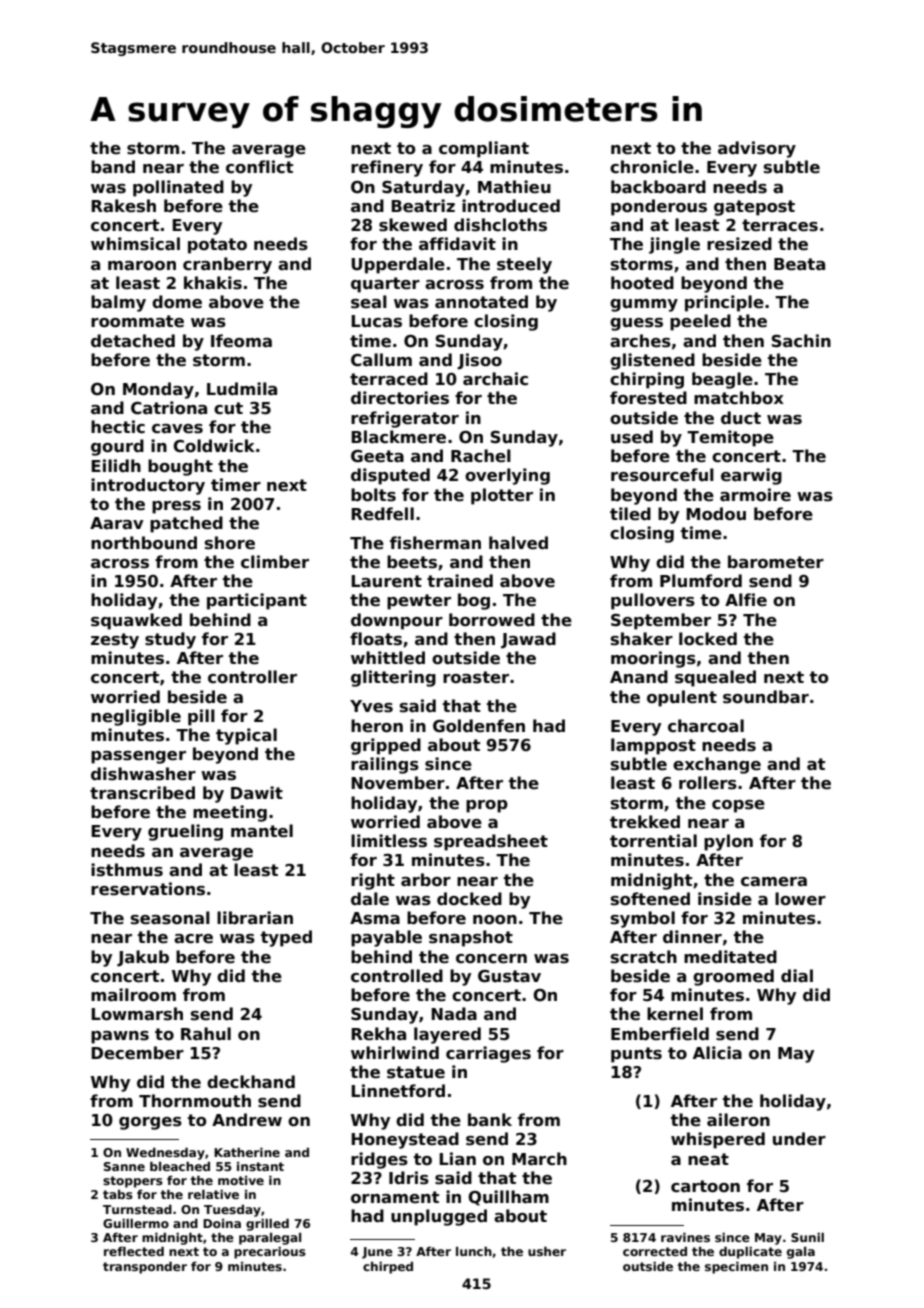 The image size is (924, 1308). Describe the element at coordinates (495, 920) in the document. I see `noon` at that location.
